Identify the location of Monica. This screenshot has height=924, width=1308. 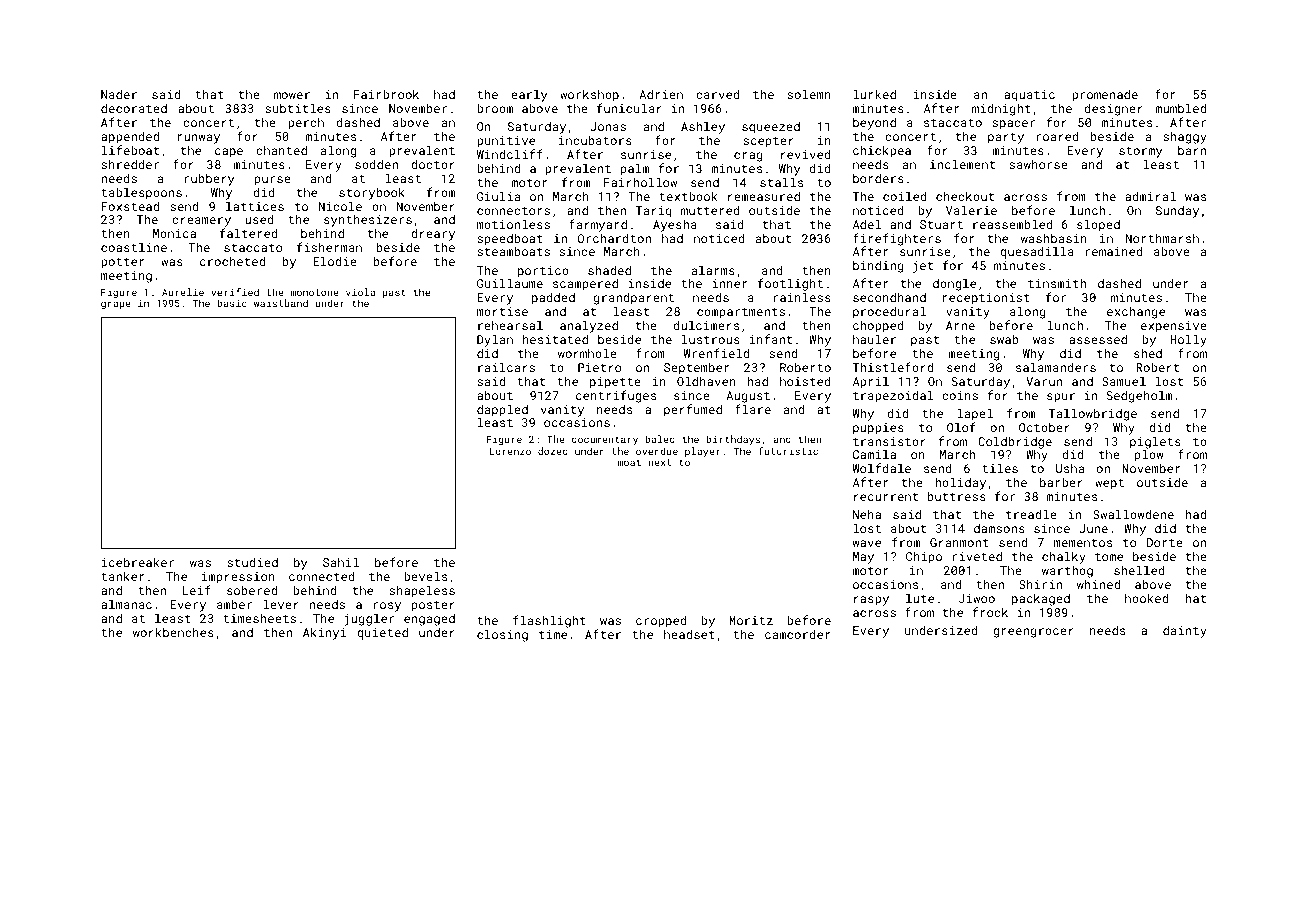
(174, 233).
